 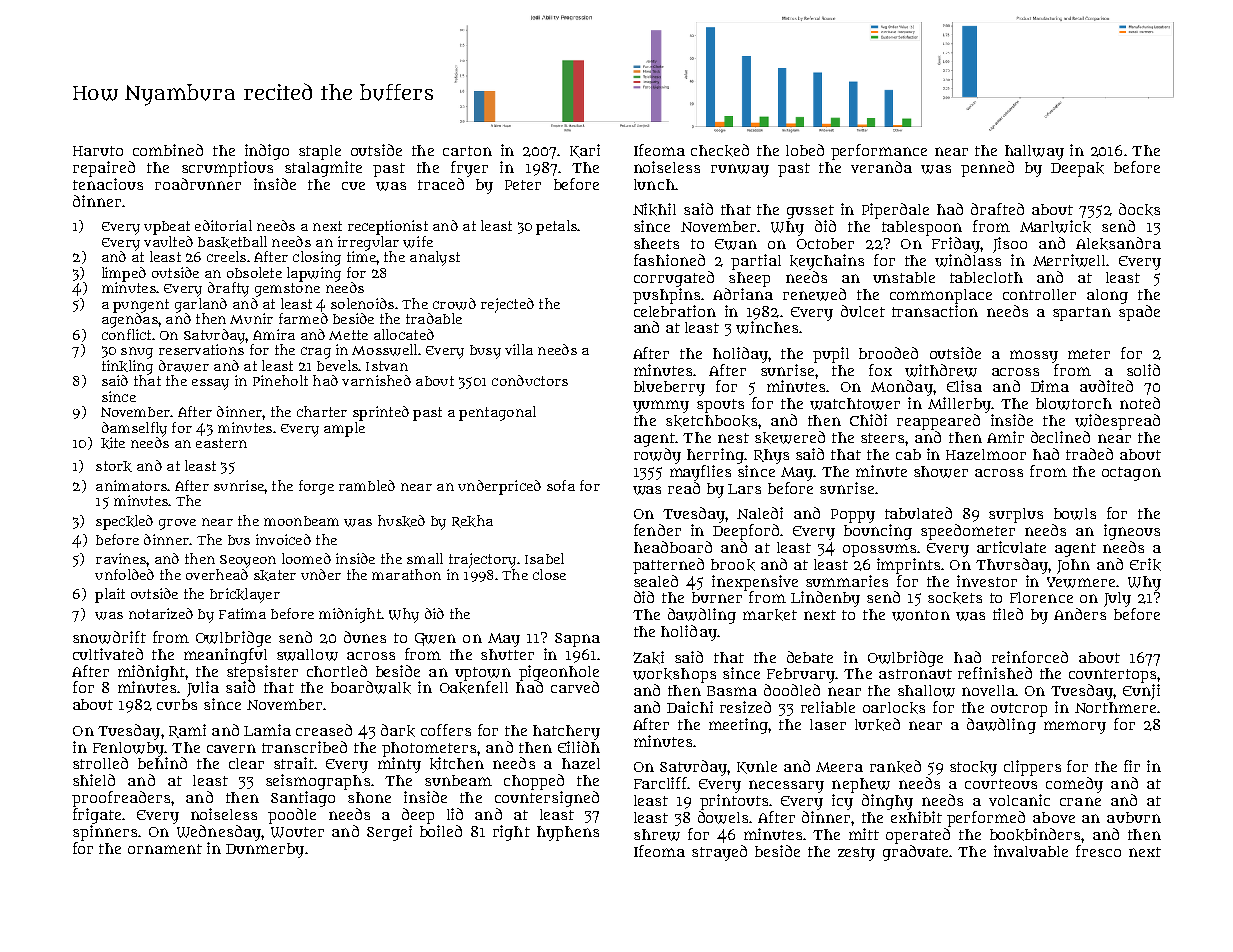 I want to click on laser, so click(x=828, y=724).
